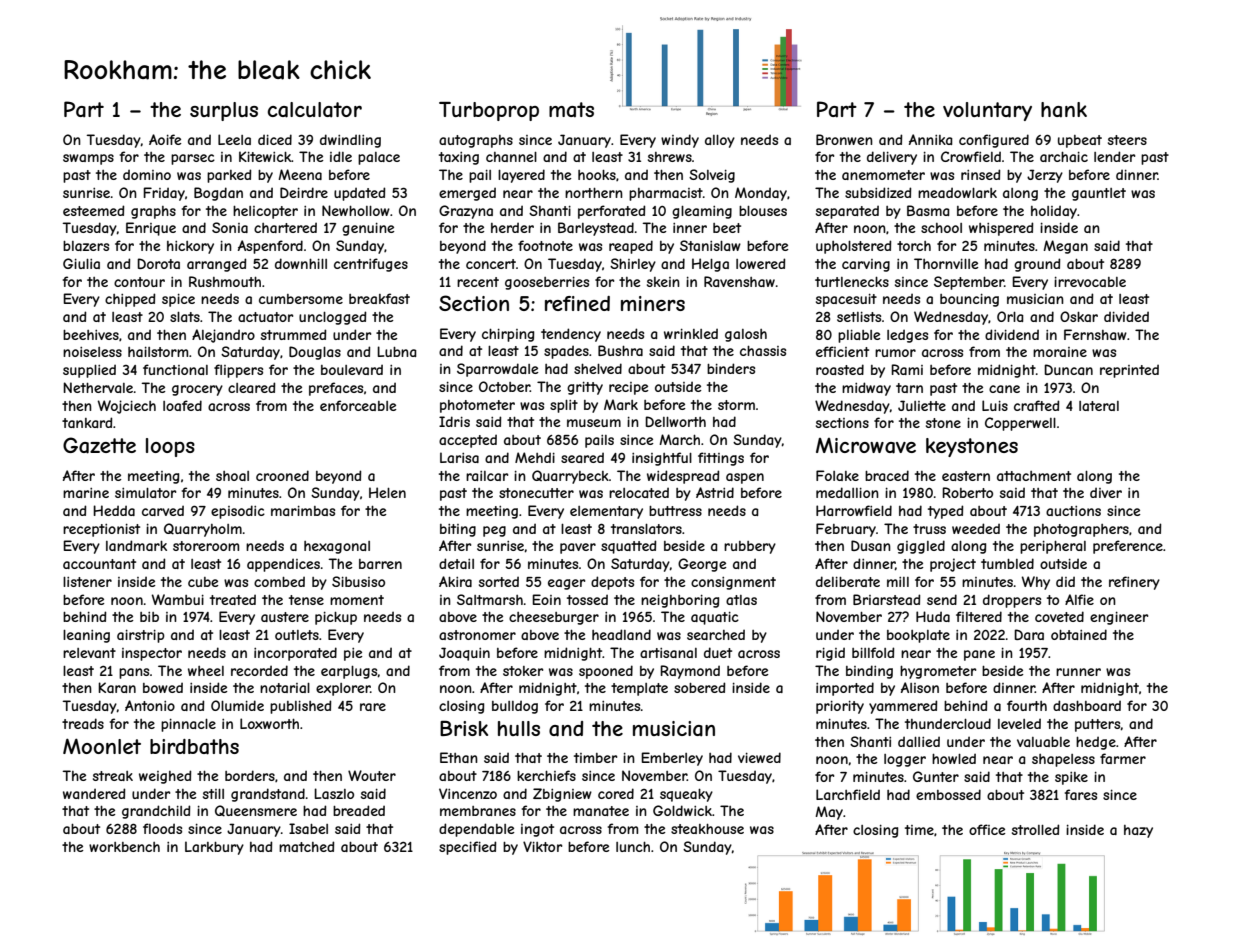  What do you see at coordinates (99, 445) in the image?
I see `Gazette` at bounding box center [99, 445].
